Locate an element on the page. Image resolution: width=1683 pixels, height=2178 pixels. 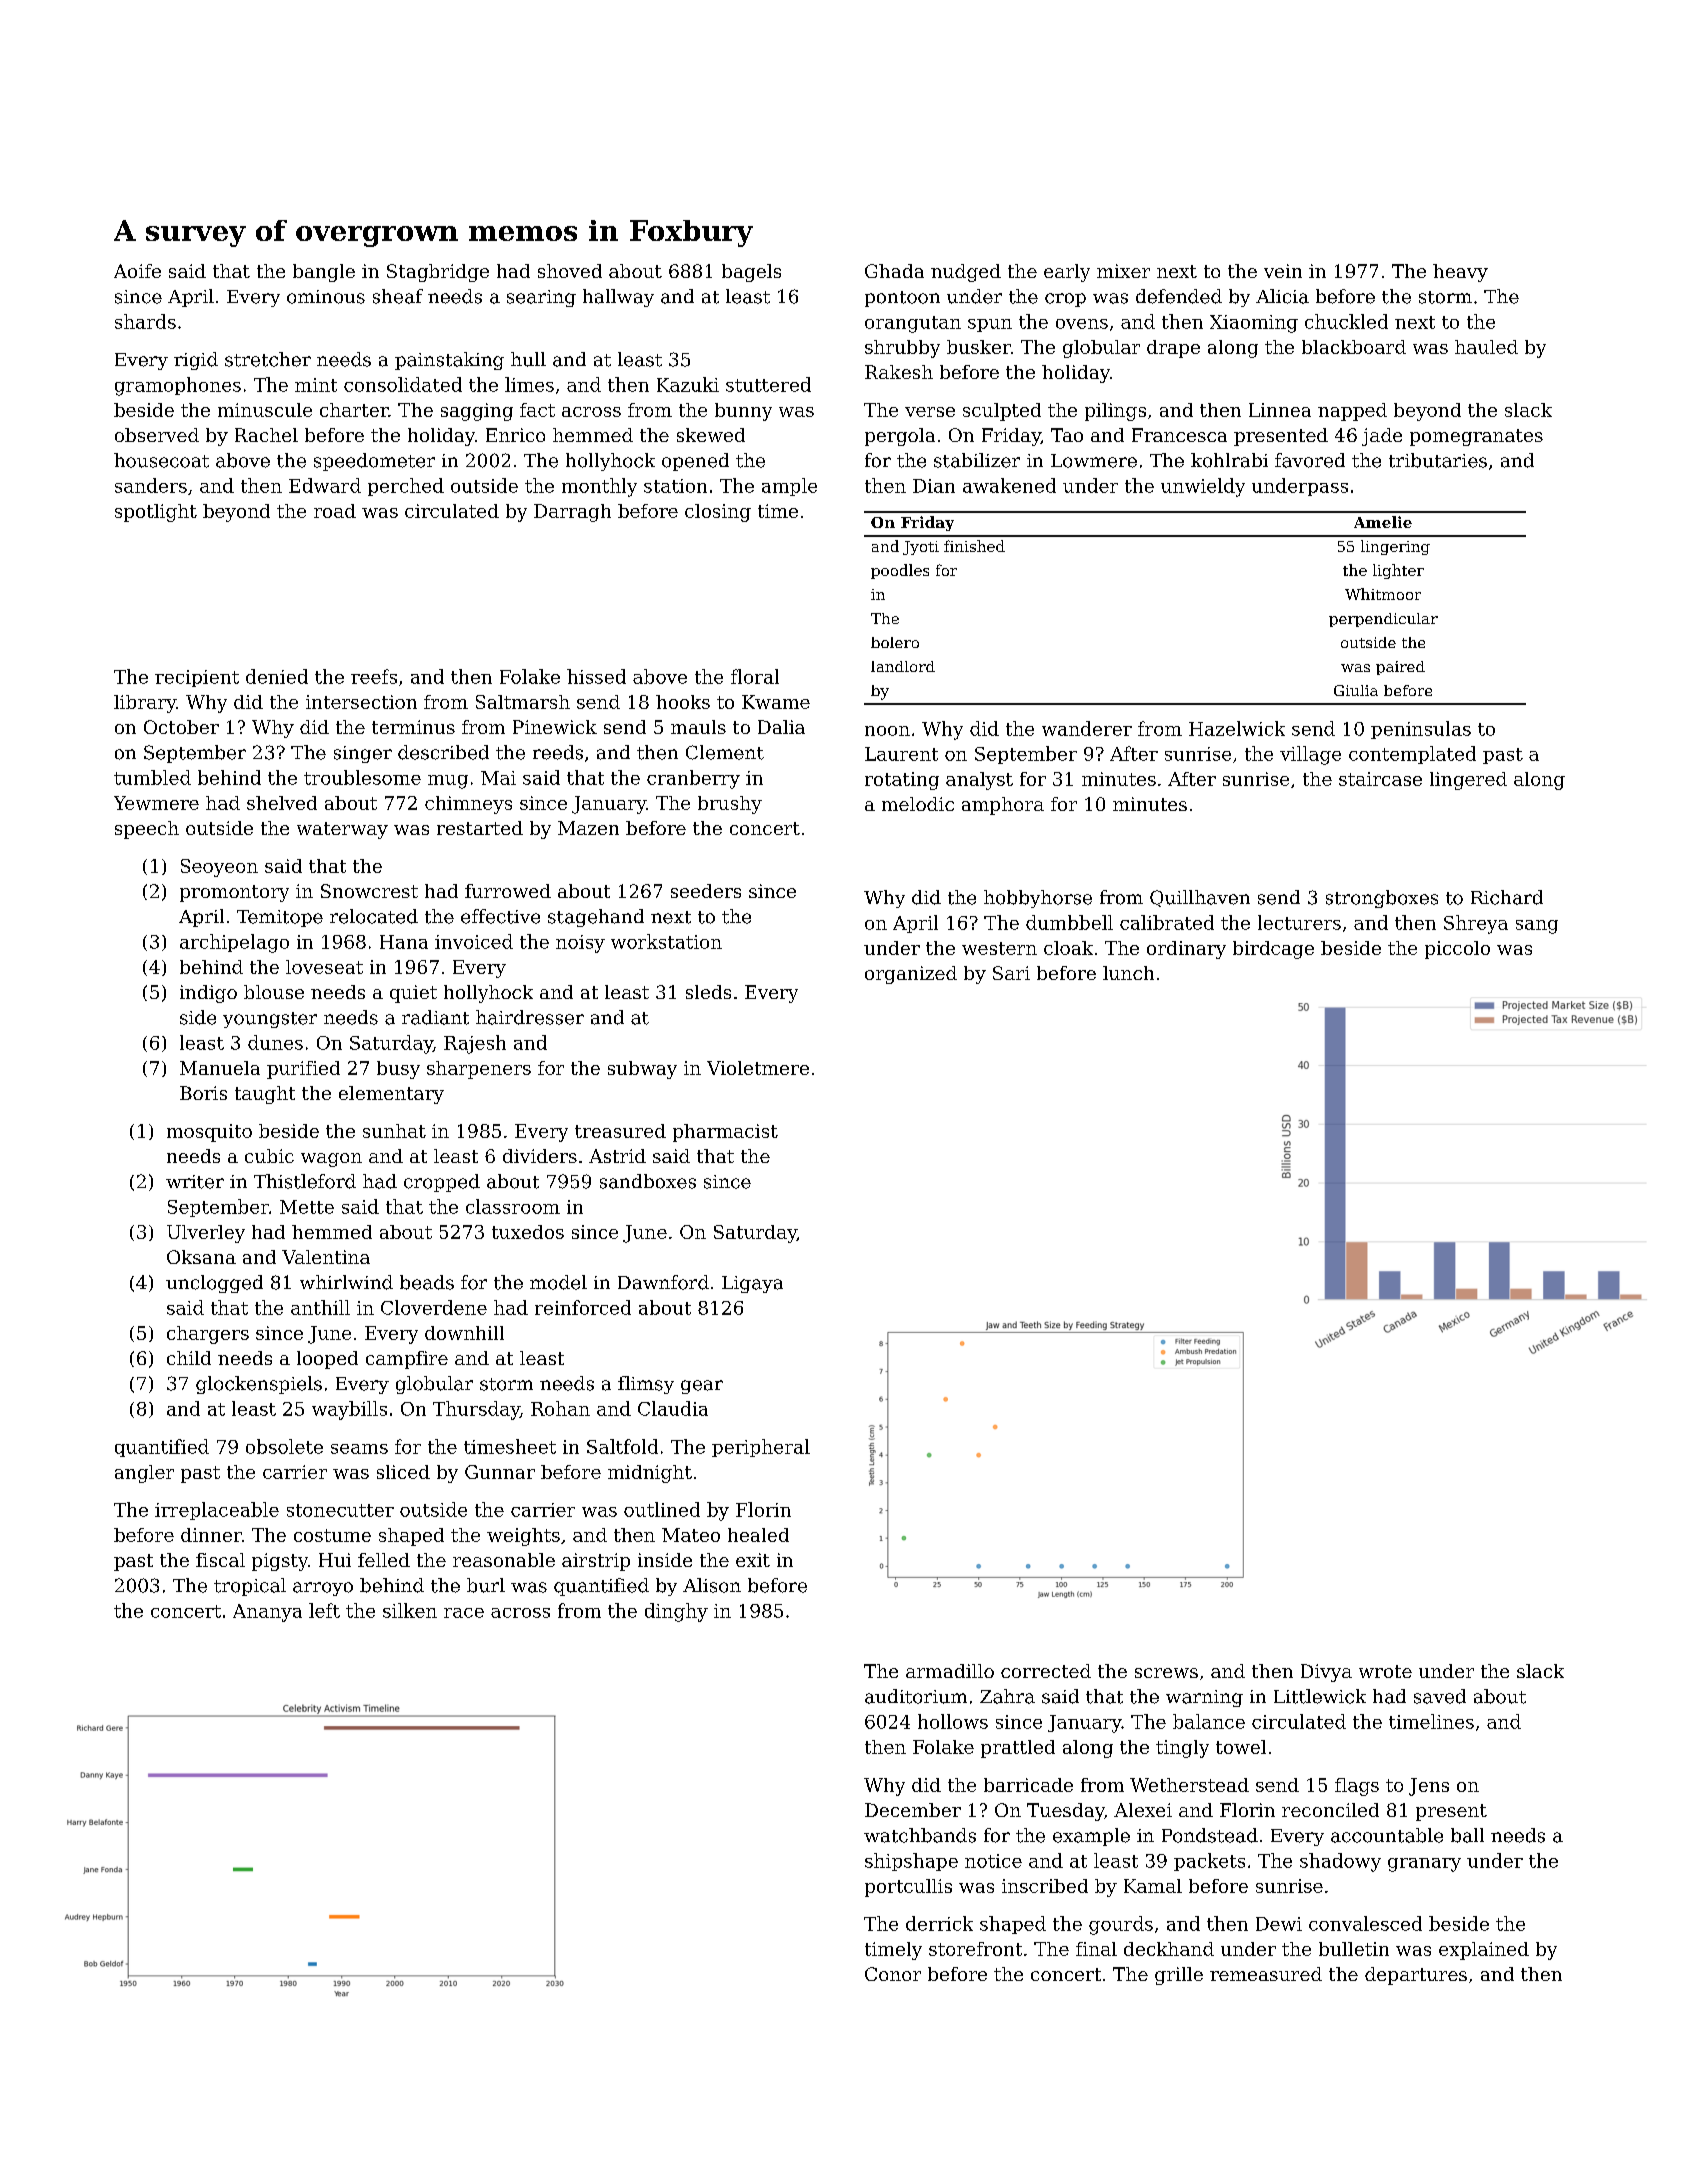
storefront is located at coordinates (975, 1949).
